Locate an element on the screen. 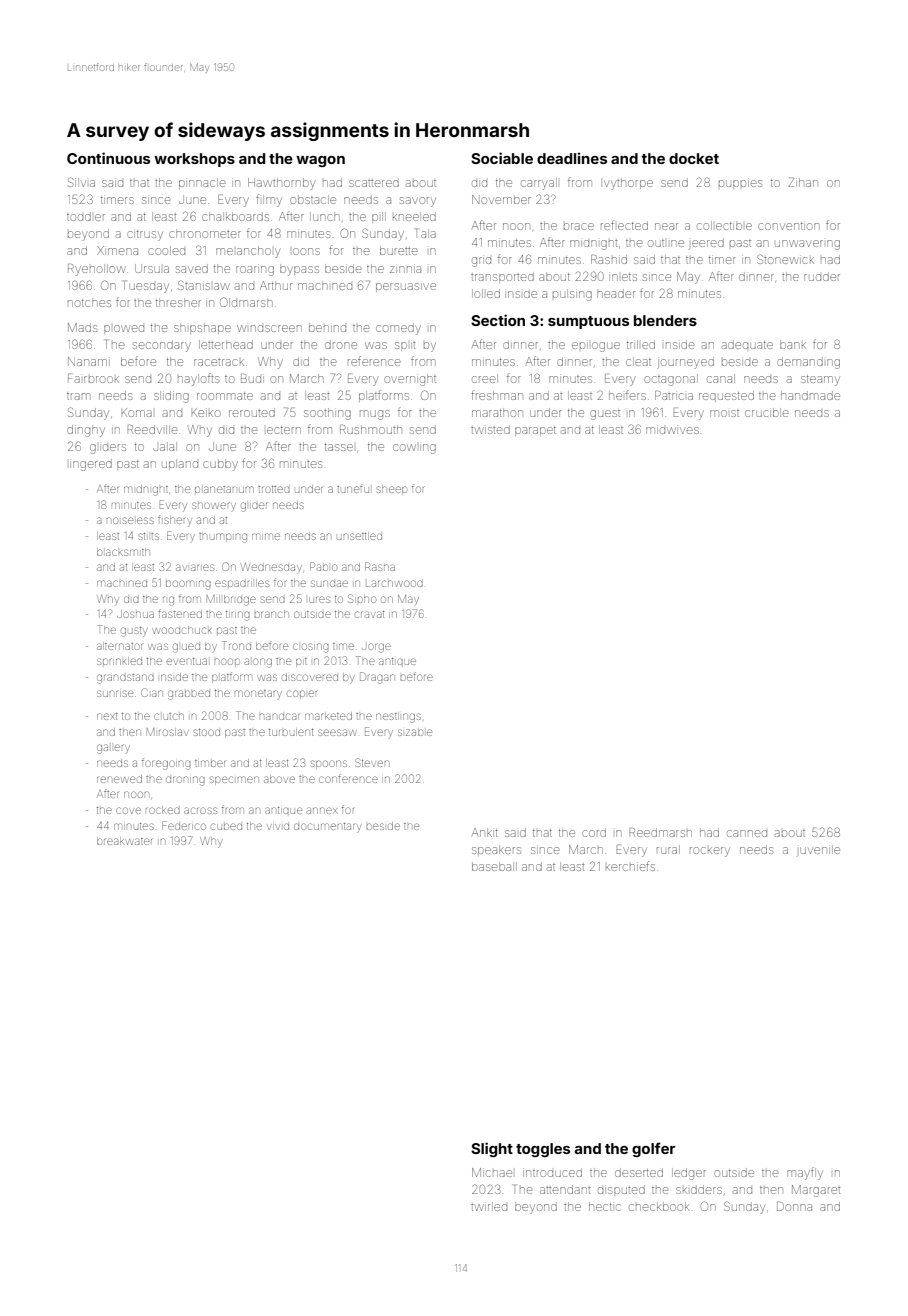 The height and width of the screenshot is (1316, 908). grabbed is located at coordinates (189, 695).
